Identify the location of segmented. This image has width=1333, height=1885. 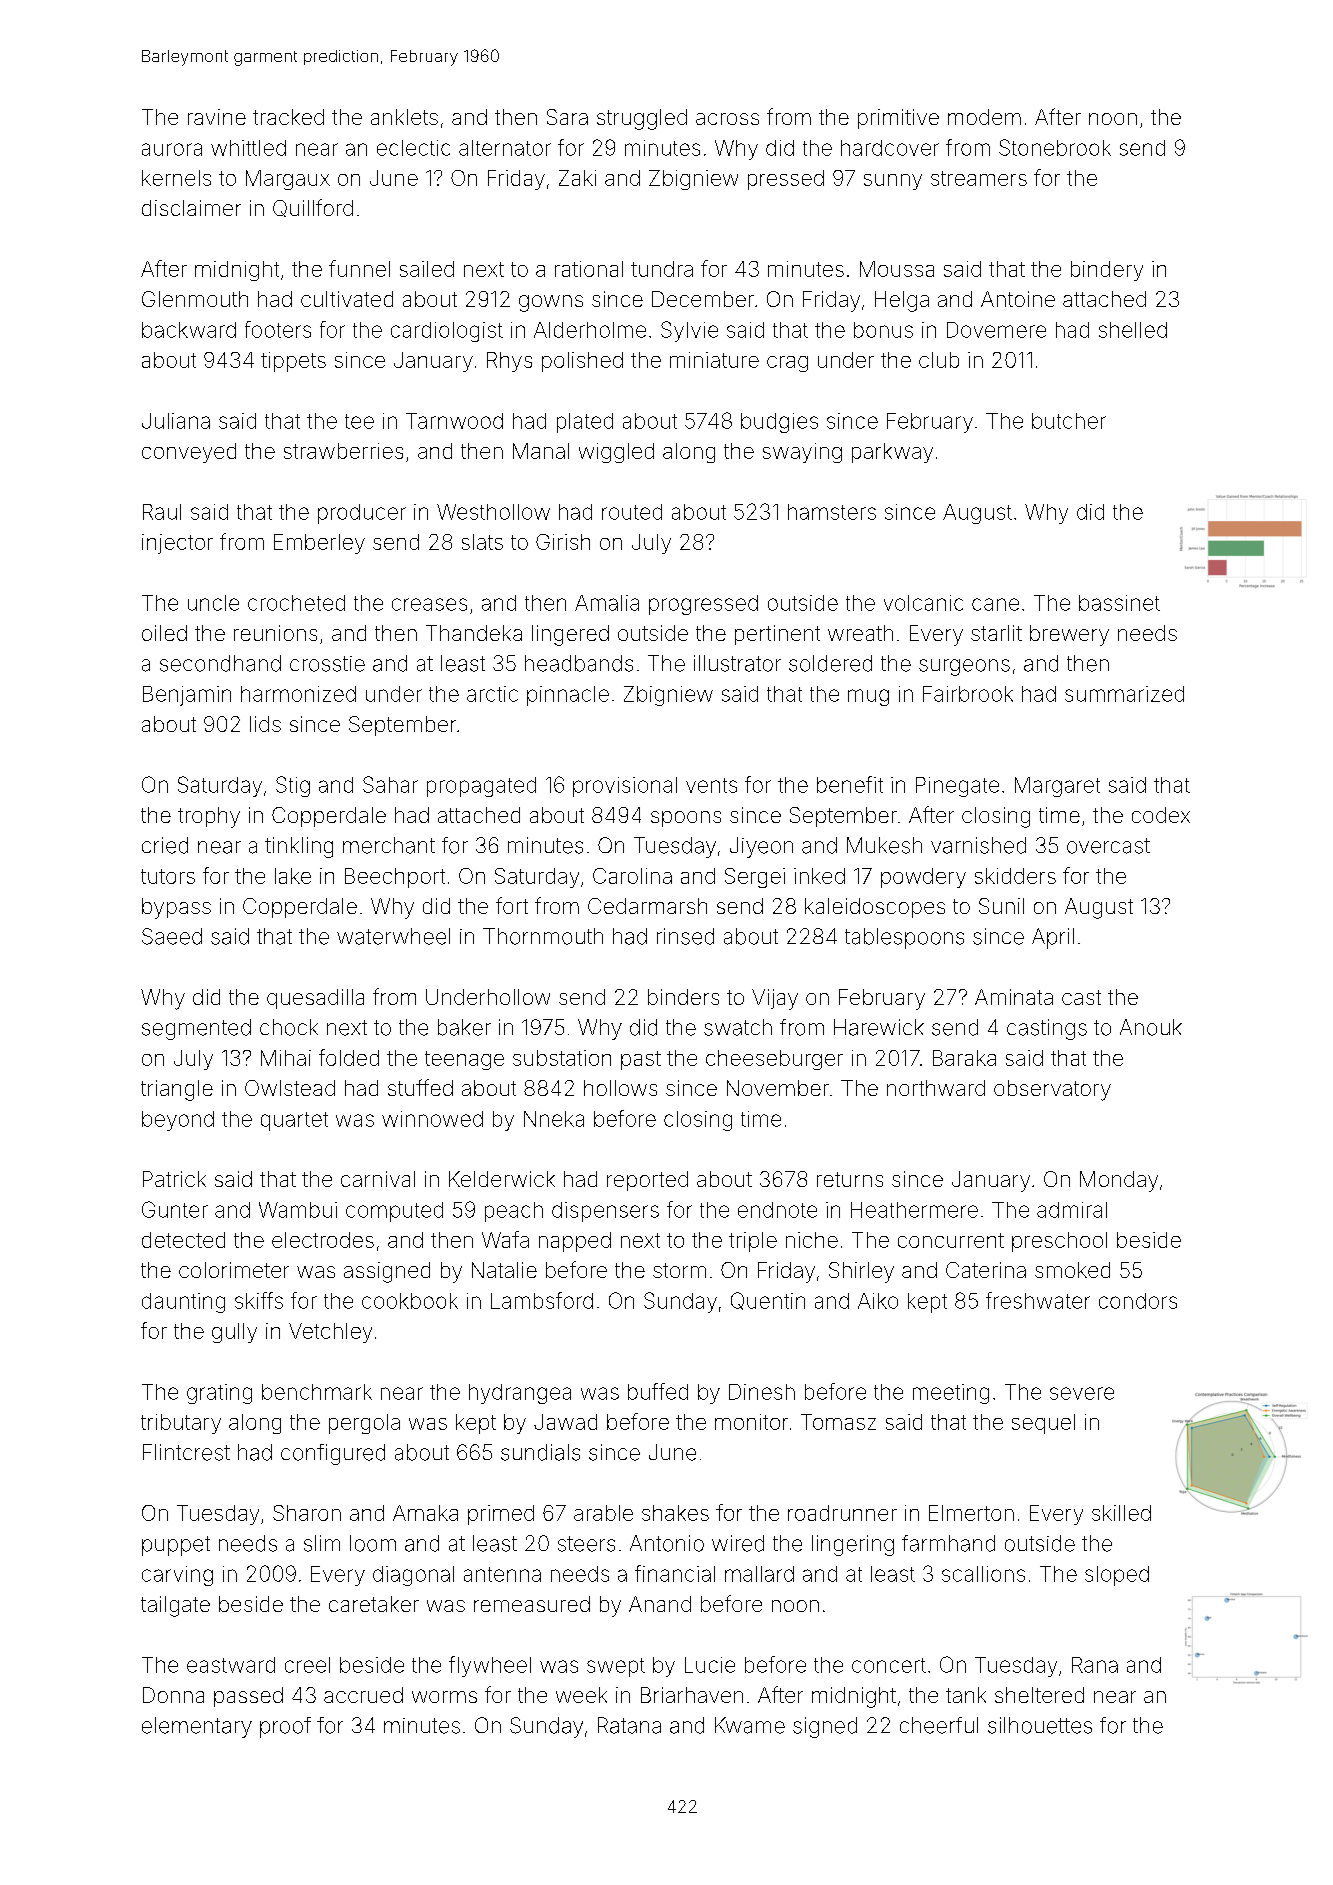
(196, 1029).
